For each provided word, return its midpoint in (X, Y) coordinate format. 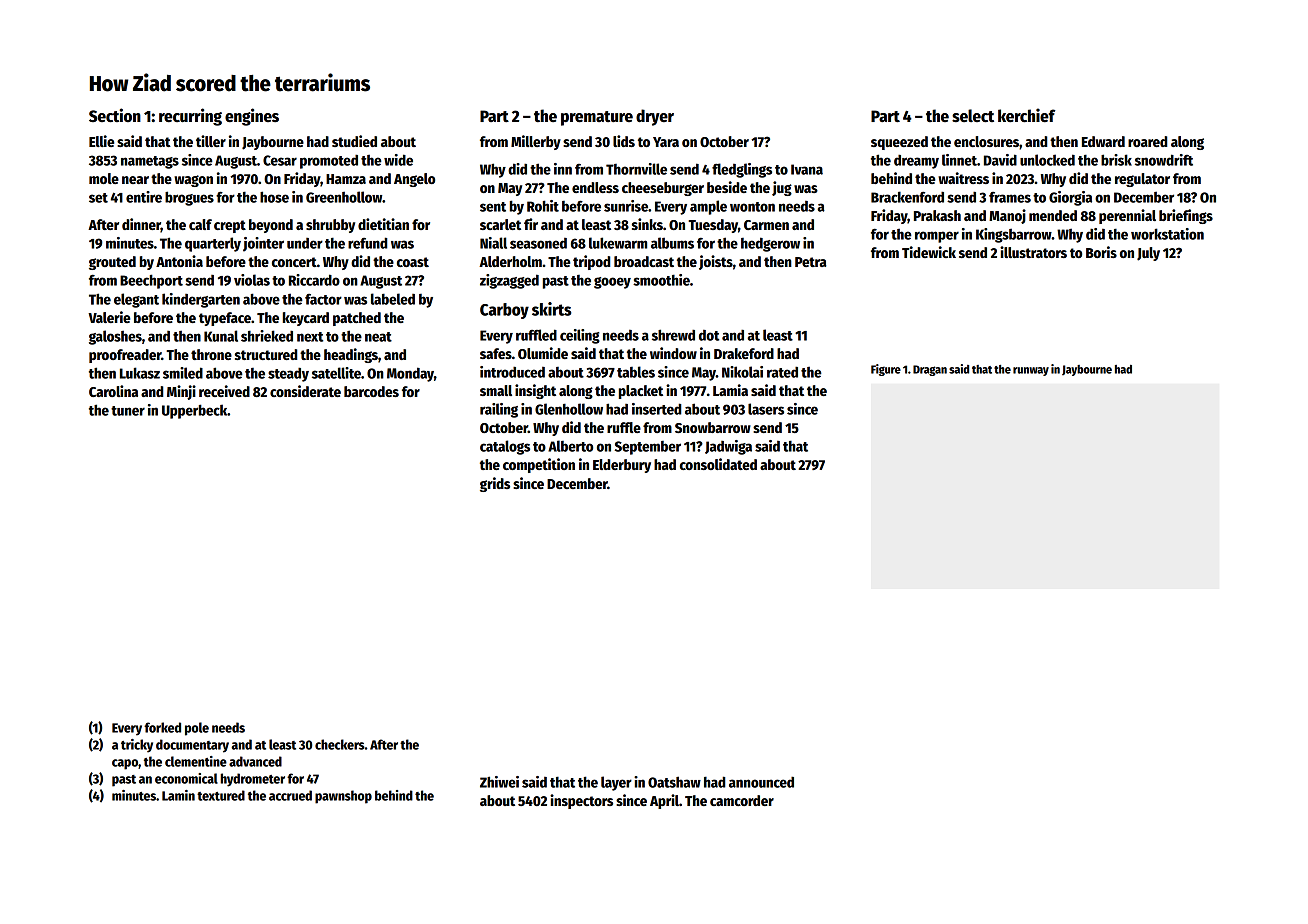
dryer (655, 117)
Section (115, 115)
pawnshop (343, 797)
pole (197, 729)
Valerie (109, 317)
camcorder (742, 800)
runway (1031, 371)
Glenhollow (569, 409)
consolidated (718, 464)
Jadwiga (728, 447)
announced (761, 782)
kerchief (1027, 115)
